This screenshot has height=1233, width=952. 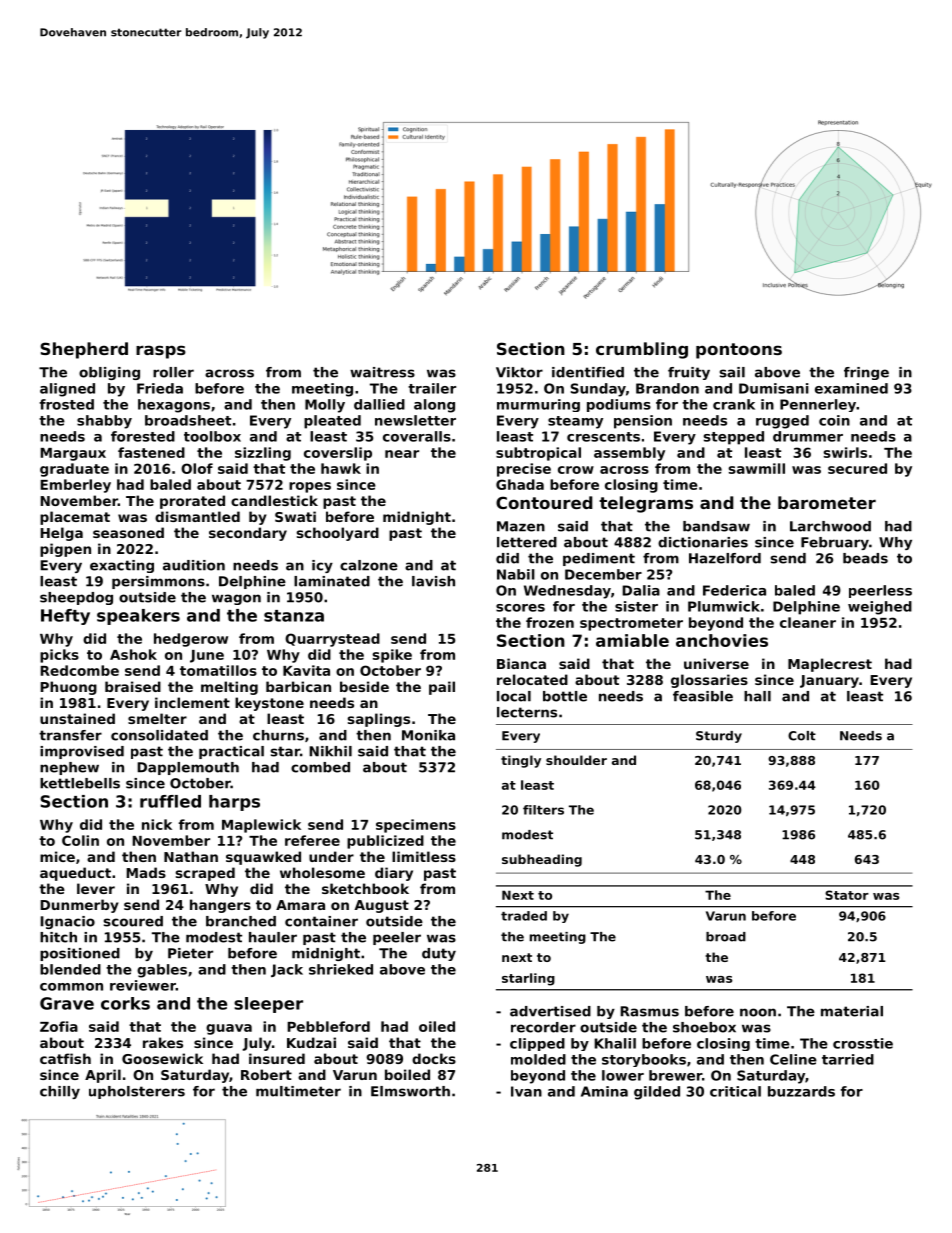 I want to click on Zofia, so click(x=59, y=1026).
